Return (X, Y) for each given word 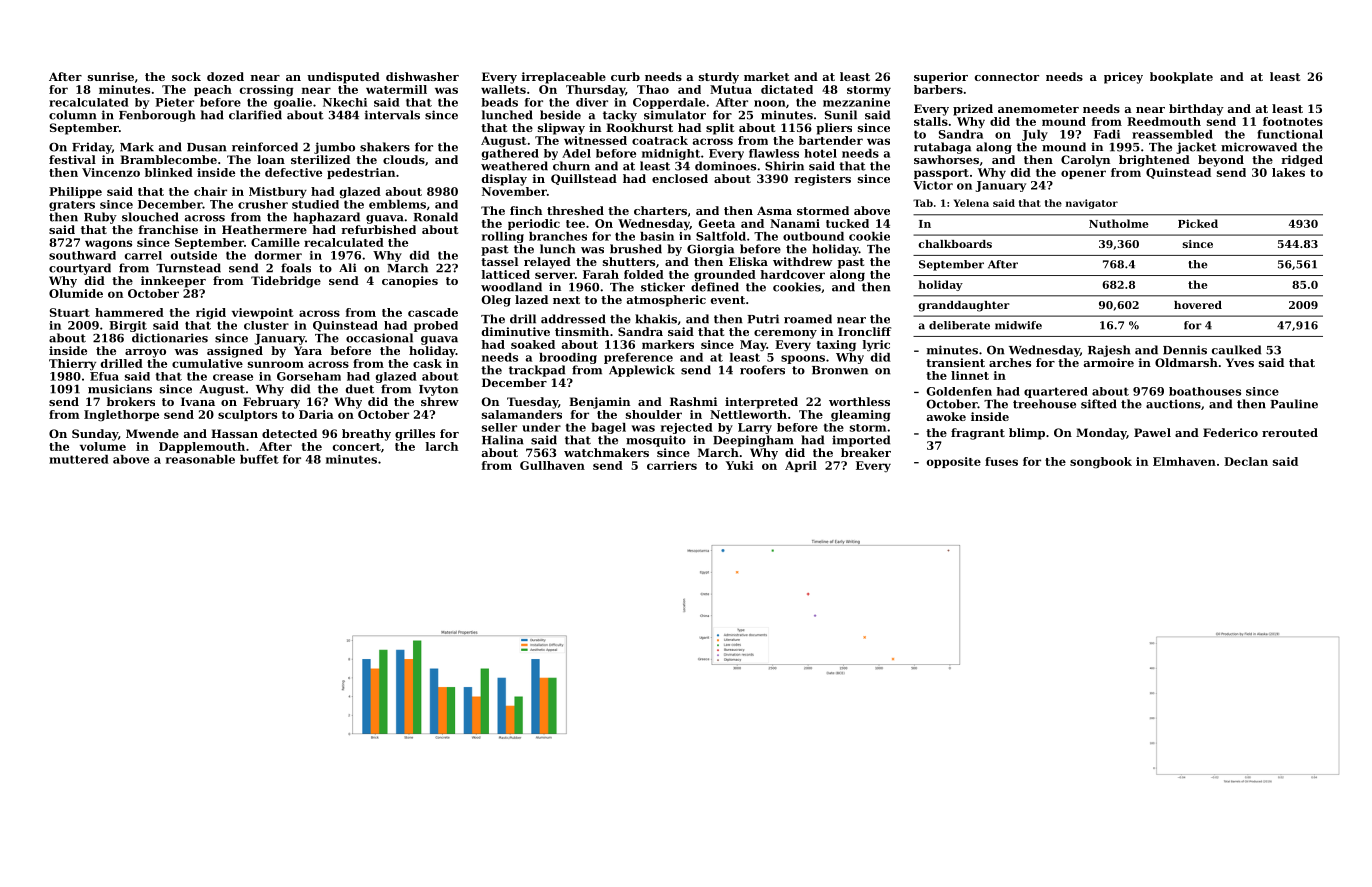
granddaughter (964, 306)
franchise (168, 229)
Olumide (76, 293)
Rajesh (1109, 351)
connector (1007, 77)
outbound (813, 236)
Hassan (234, 433)
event (728, 300)
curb (625, 76)
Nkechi (345, 102)
